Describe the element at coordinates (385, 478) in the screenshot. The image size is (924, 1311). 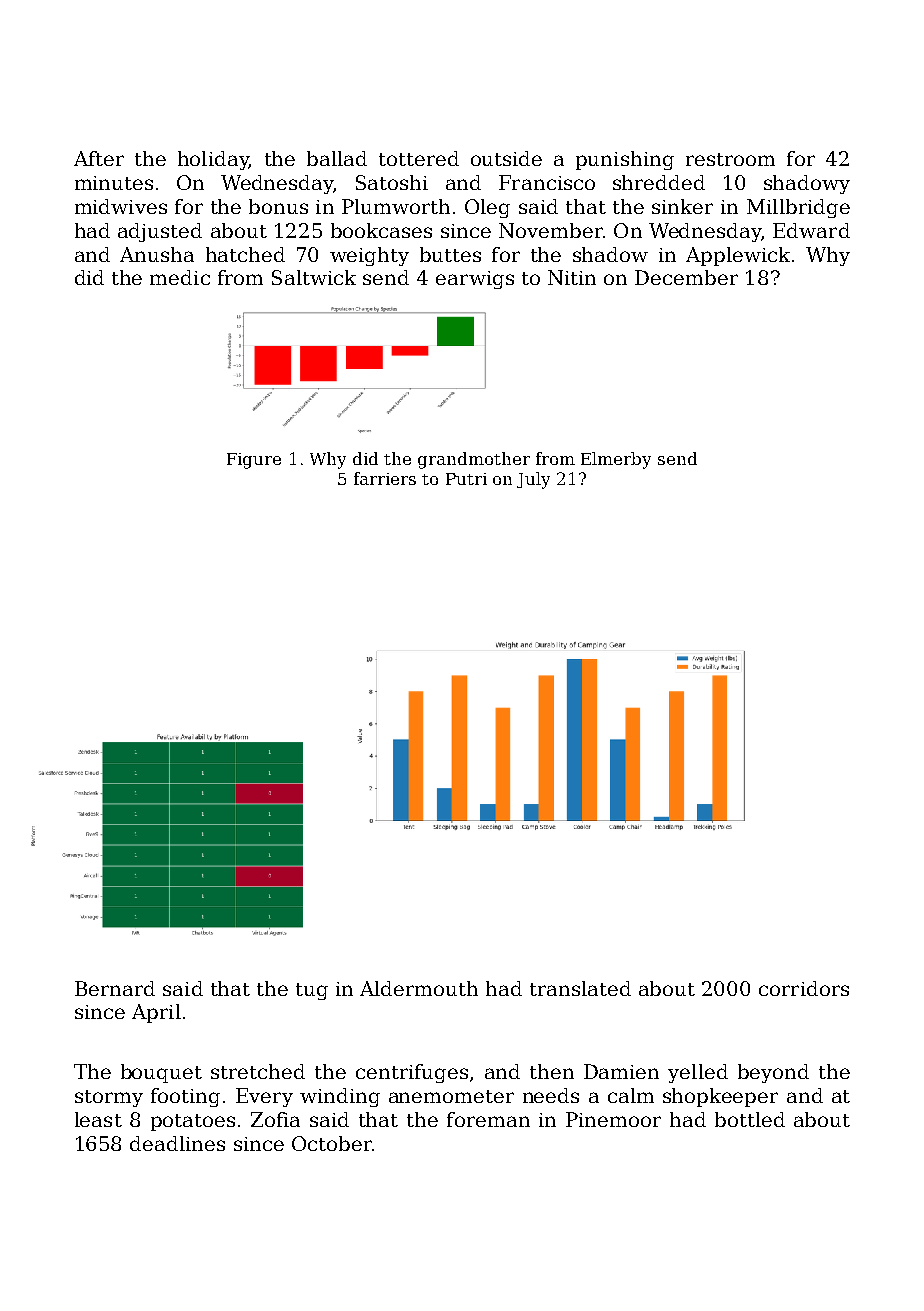
I see `farriers` at that location.
